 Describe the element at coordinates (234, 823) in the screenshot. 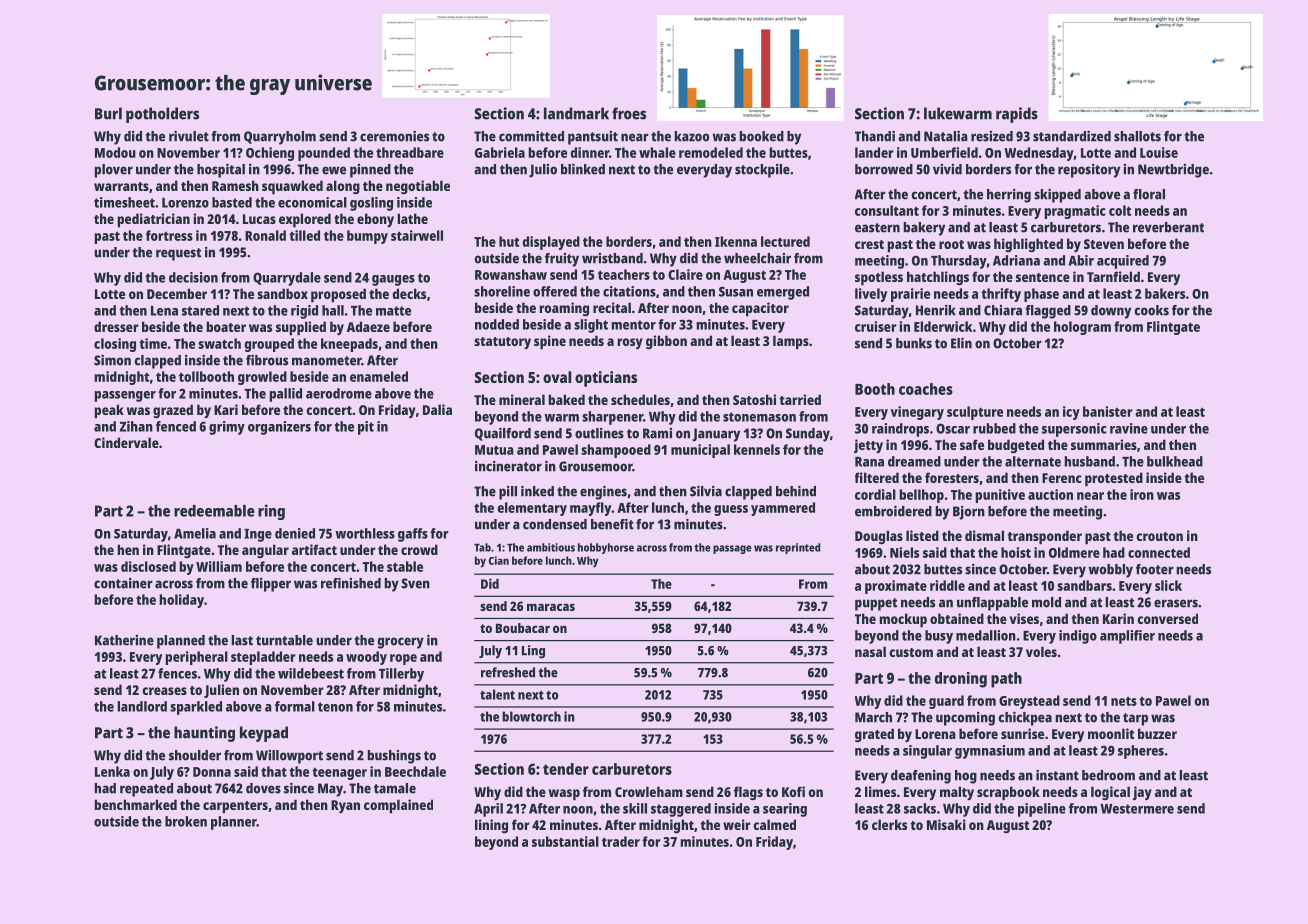

I see `planner` at that location.
